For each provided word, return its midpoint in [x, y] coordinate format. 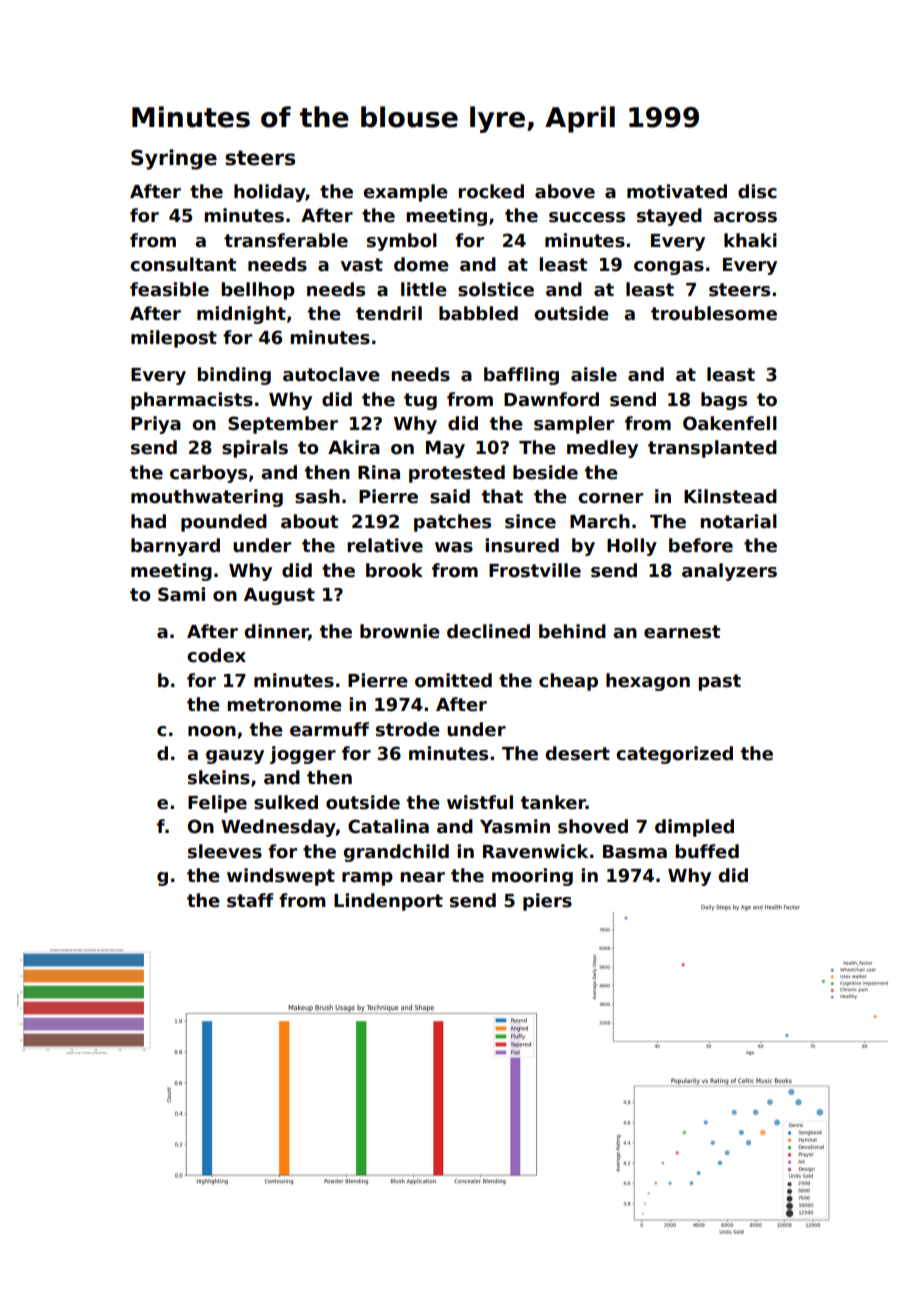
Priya [156, 425]
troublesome [714, 313]
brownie [400, 631]
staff [250, 900]
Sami [181, 594]
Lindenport [388, 902]
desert [577, 753]
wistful [480, 802]
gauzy [235, 757]
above [565, 191]
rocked [491, 191]
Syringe [174, 159]
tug [420, 401]
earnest [682, 632]
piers [547, 902]
